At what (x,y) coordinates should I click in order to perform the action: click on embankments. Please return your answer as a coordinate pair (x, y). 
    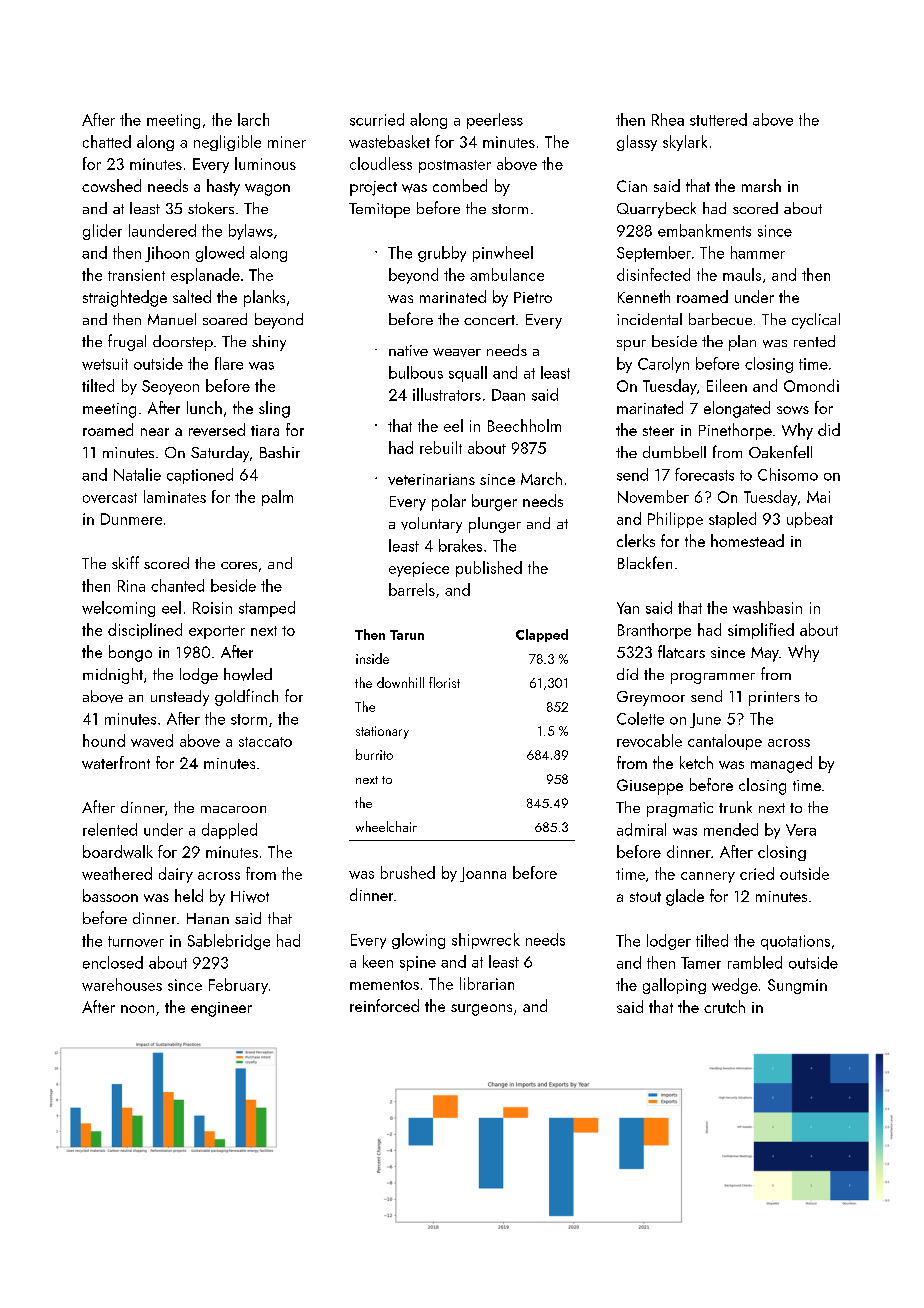
    Looking at the image, I should click on (704, 230).
